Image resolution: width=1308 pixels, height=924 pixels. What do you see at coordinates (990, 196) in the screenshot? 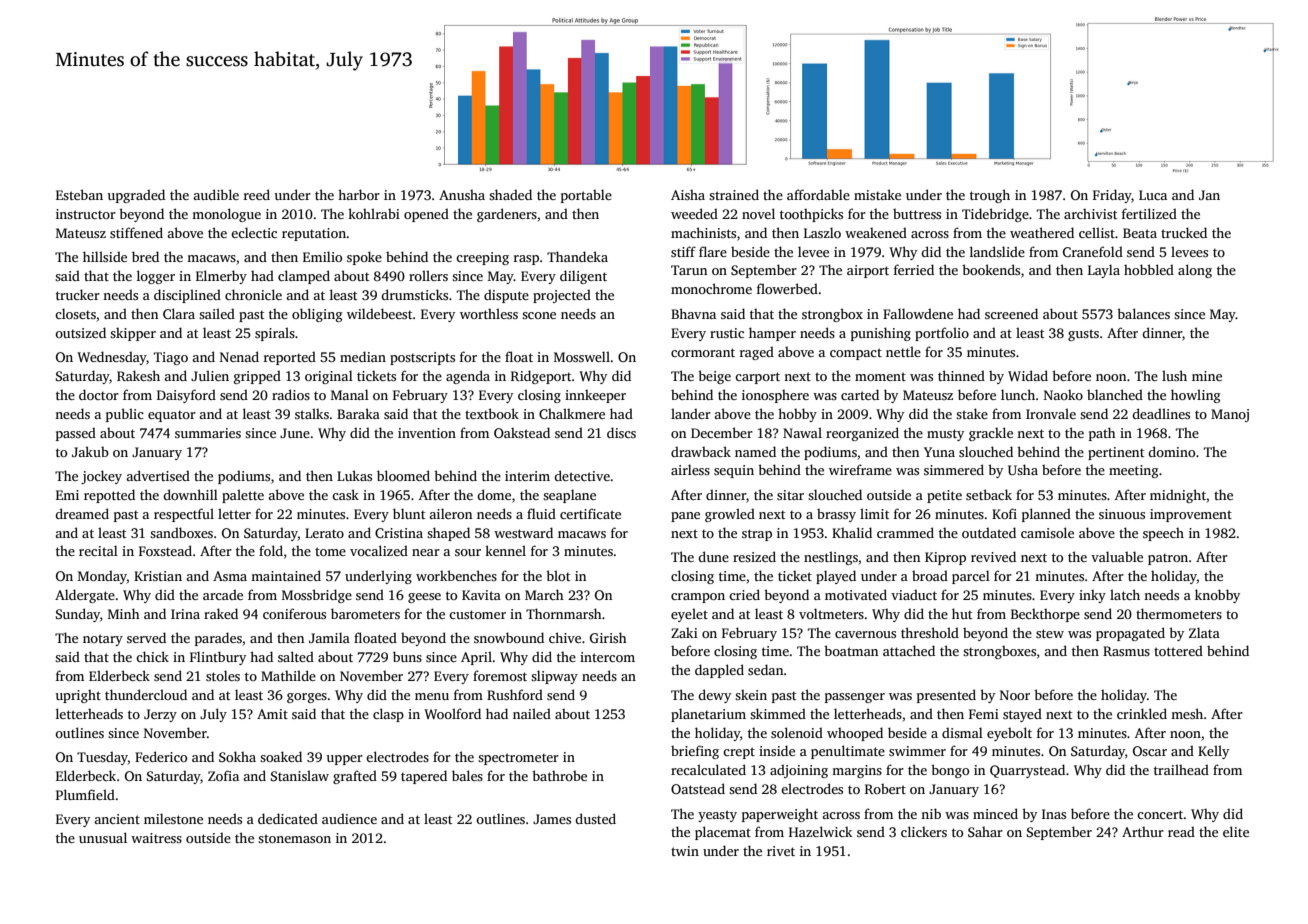
I see `trough` at bounding box center [990, 196].
